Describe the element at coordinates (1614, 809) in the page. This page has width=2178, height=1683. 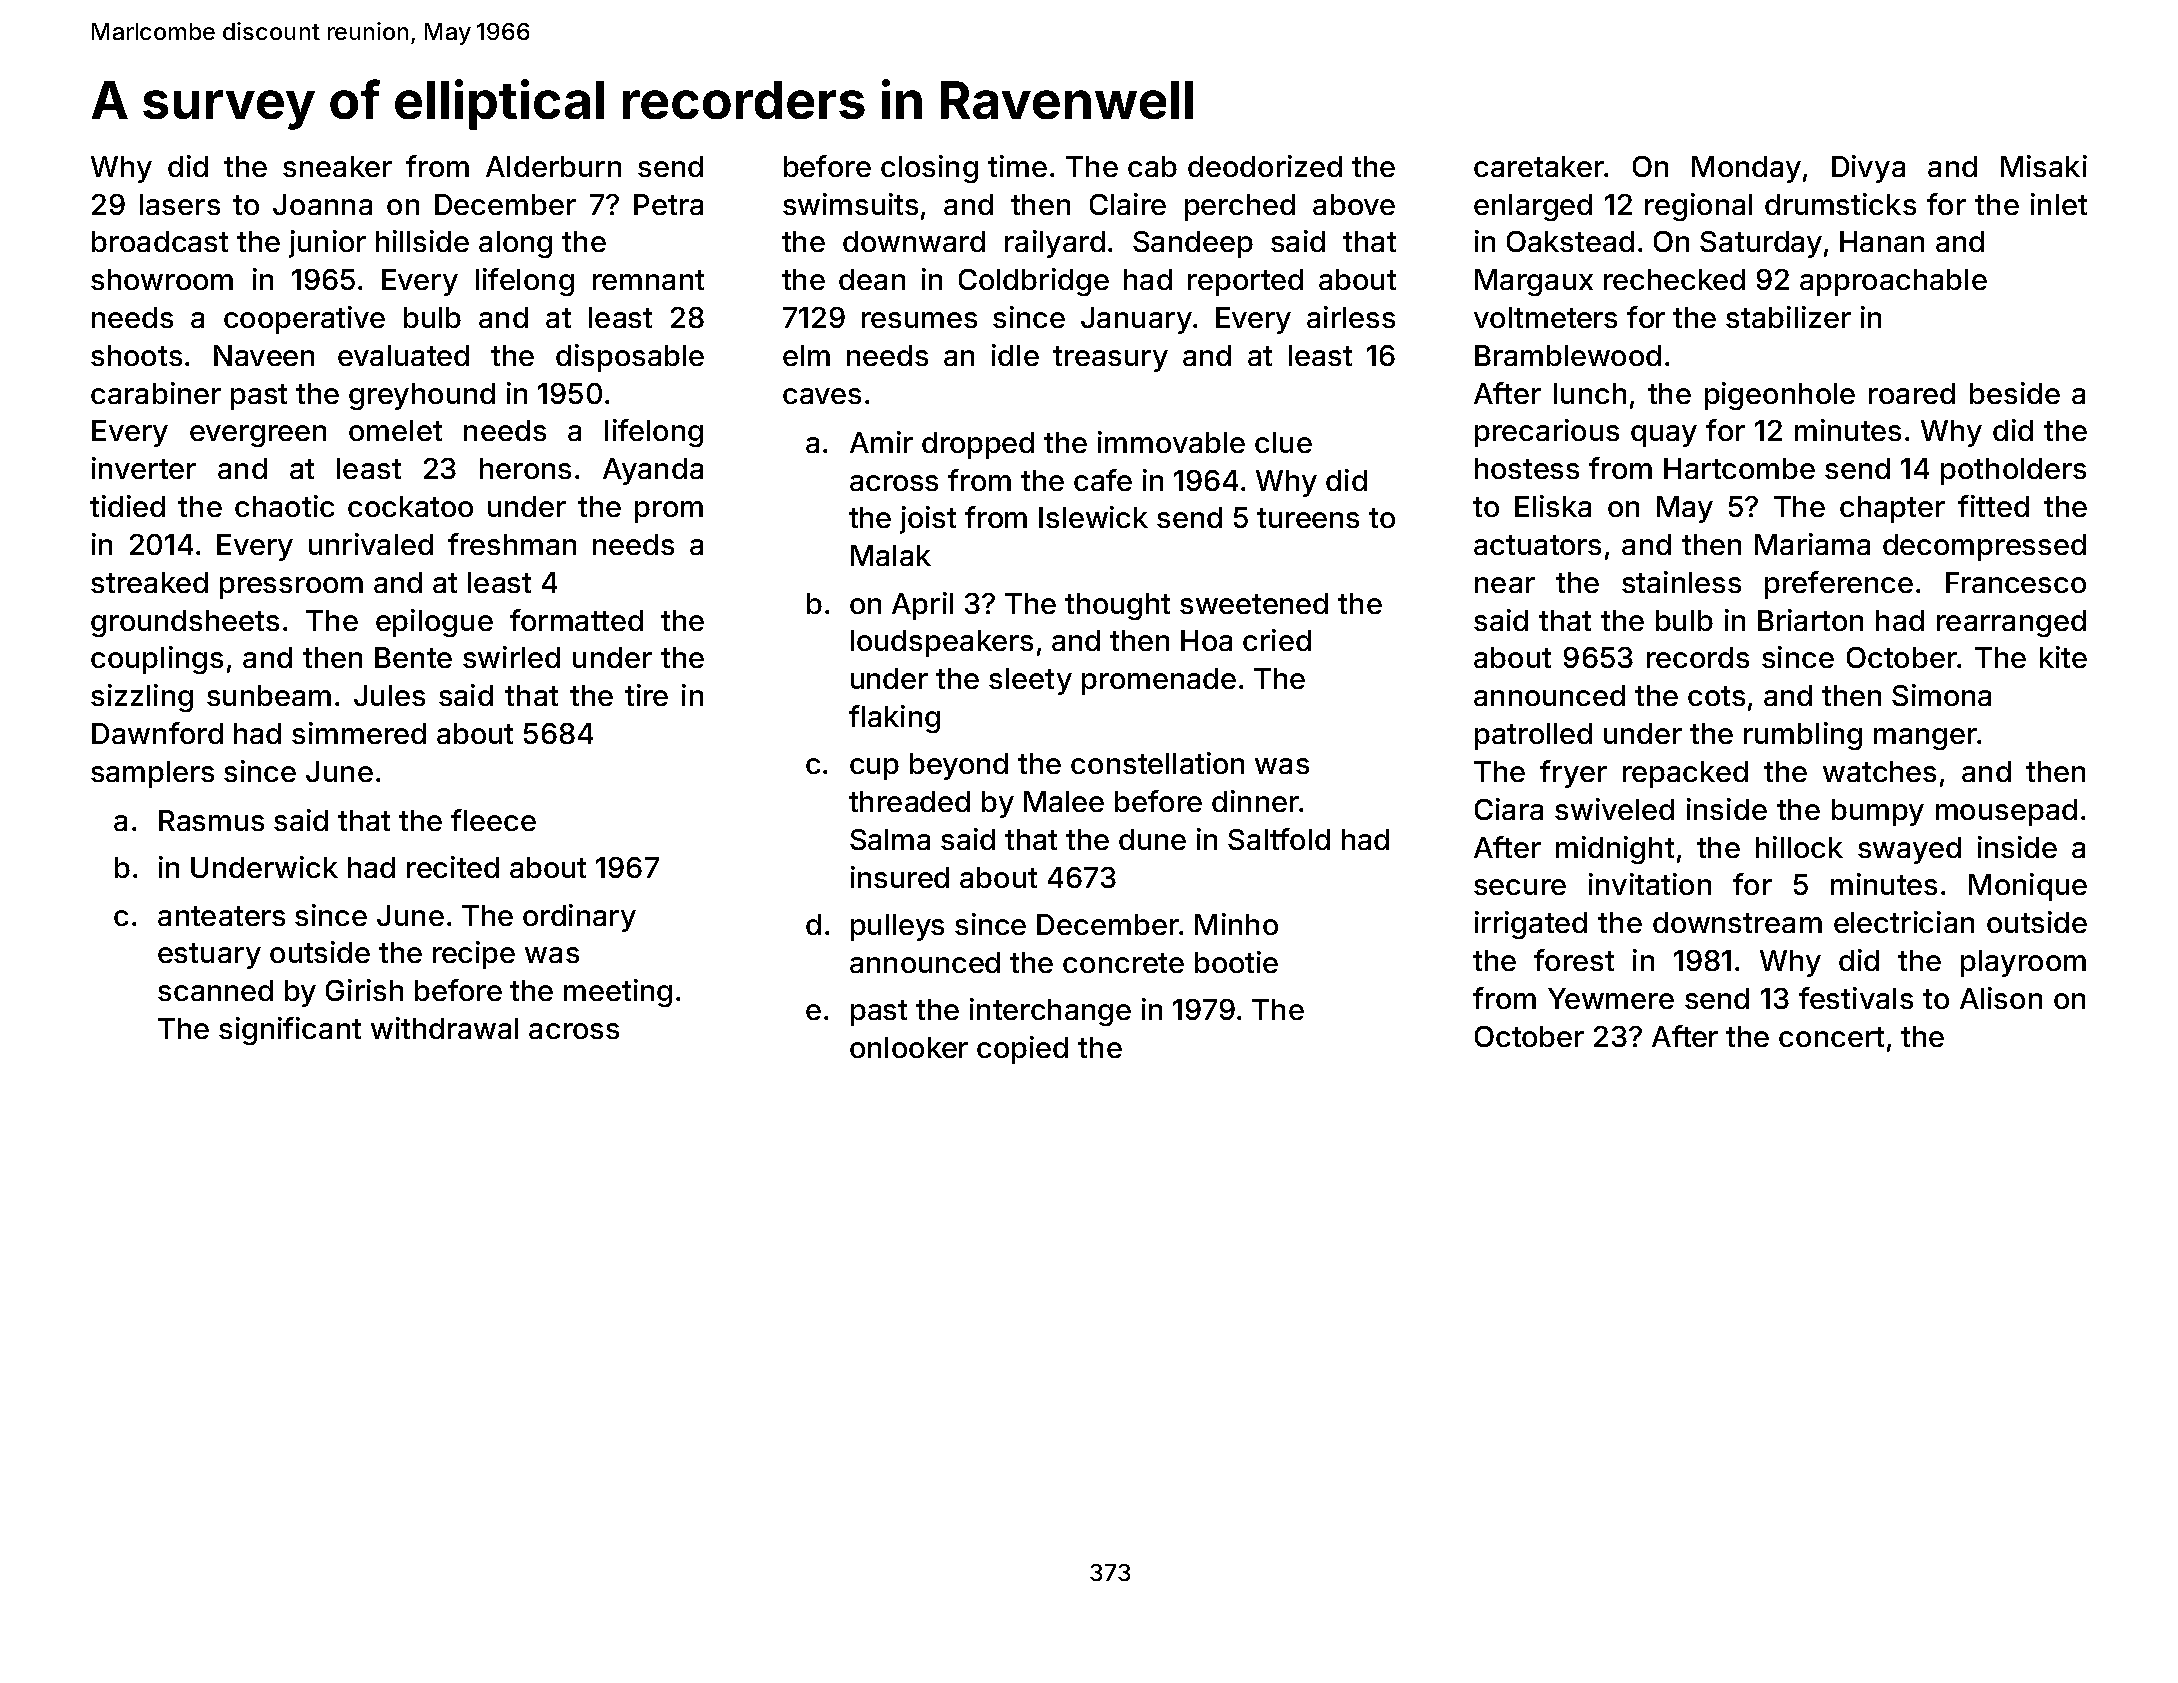
I see `swiveled` at that location.
